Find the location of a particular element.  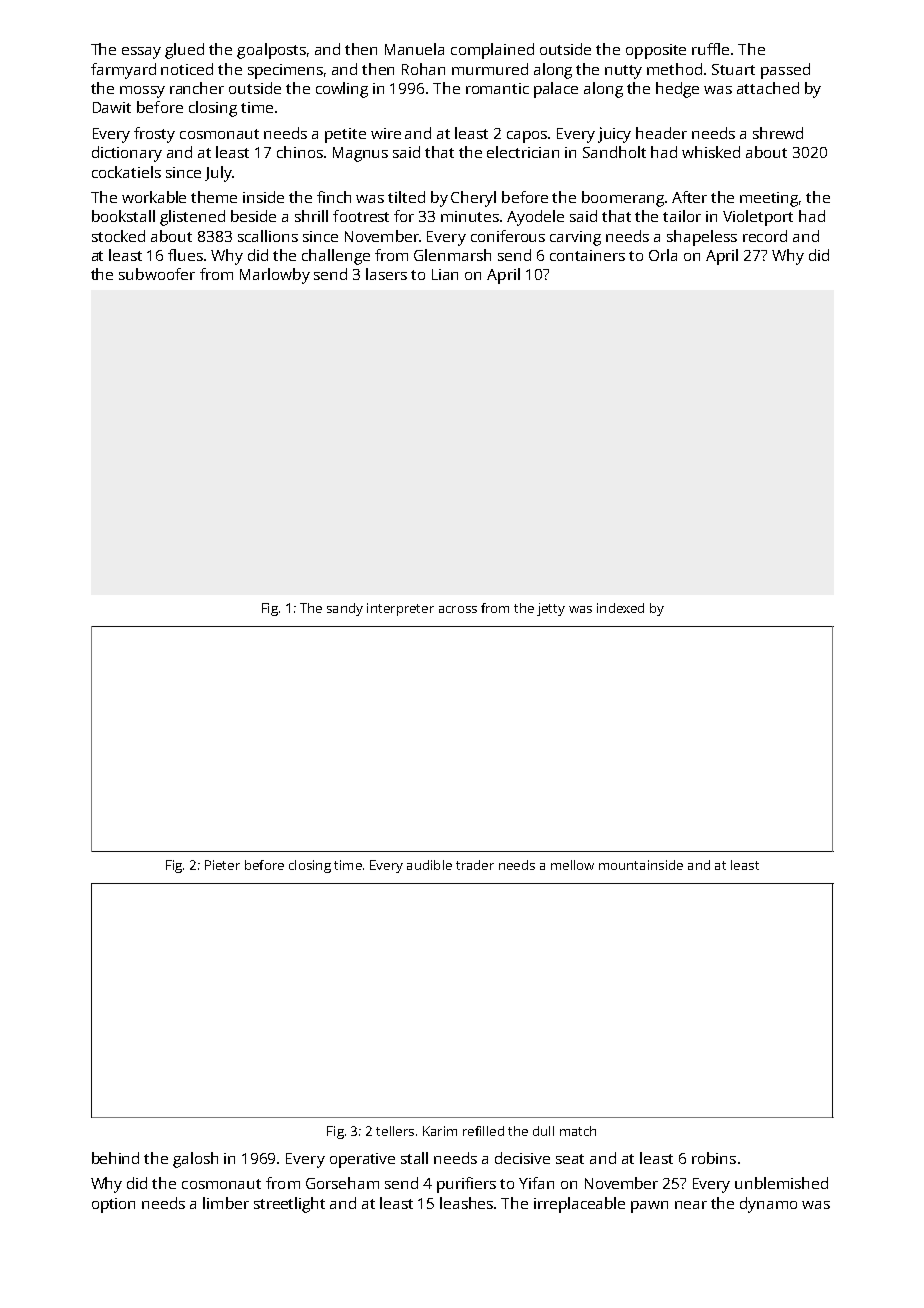

audible is located at coordinates (429, 865).
